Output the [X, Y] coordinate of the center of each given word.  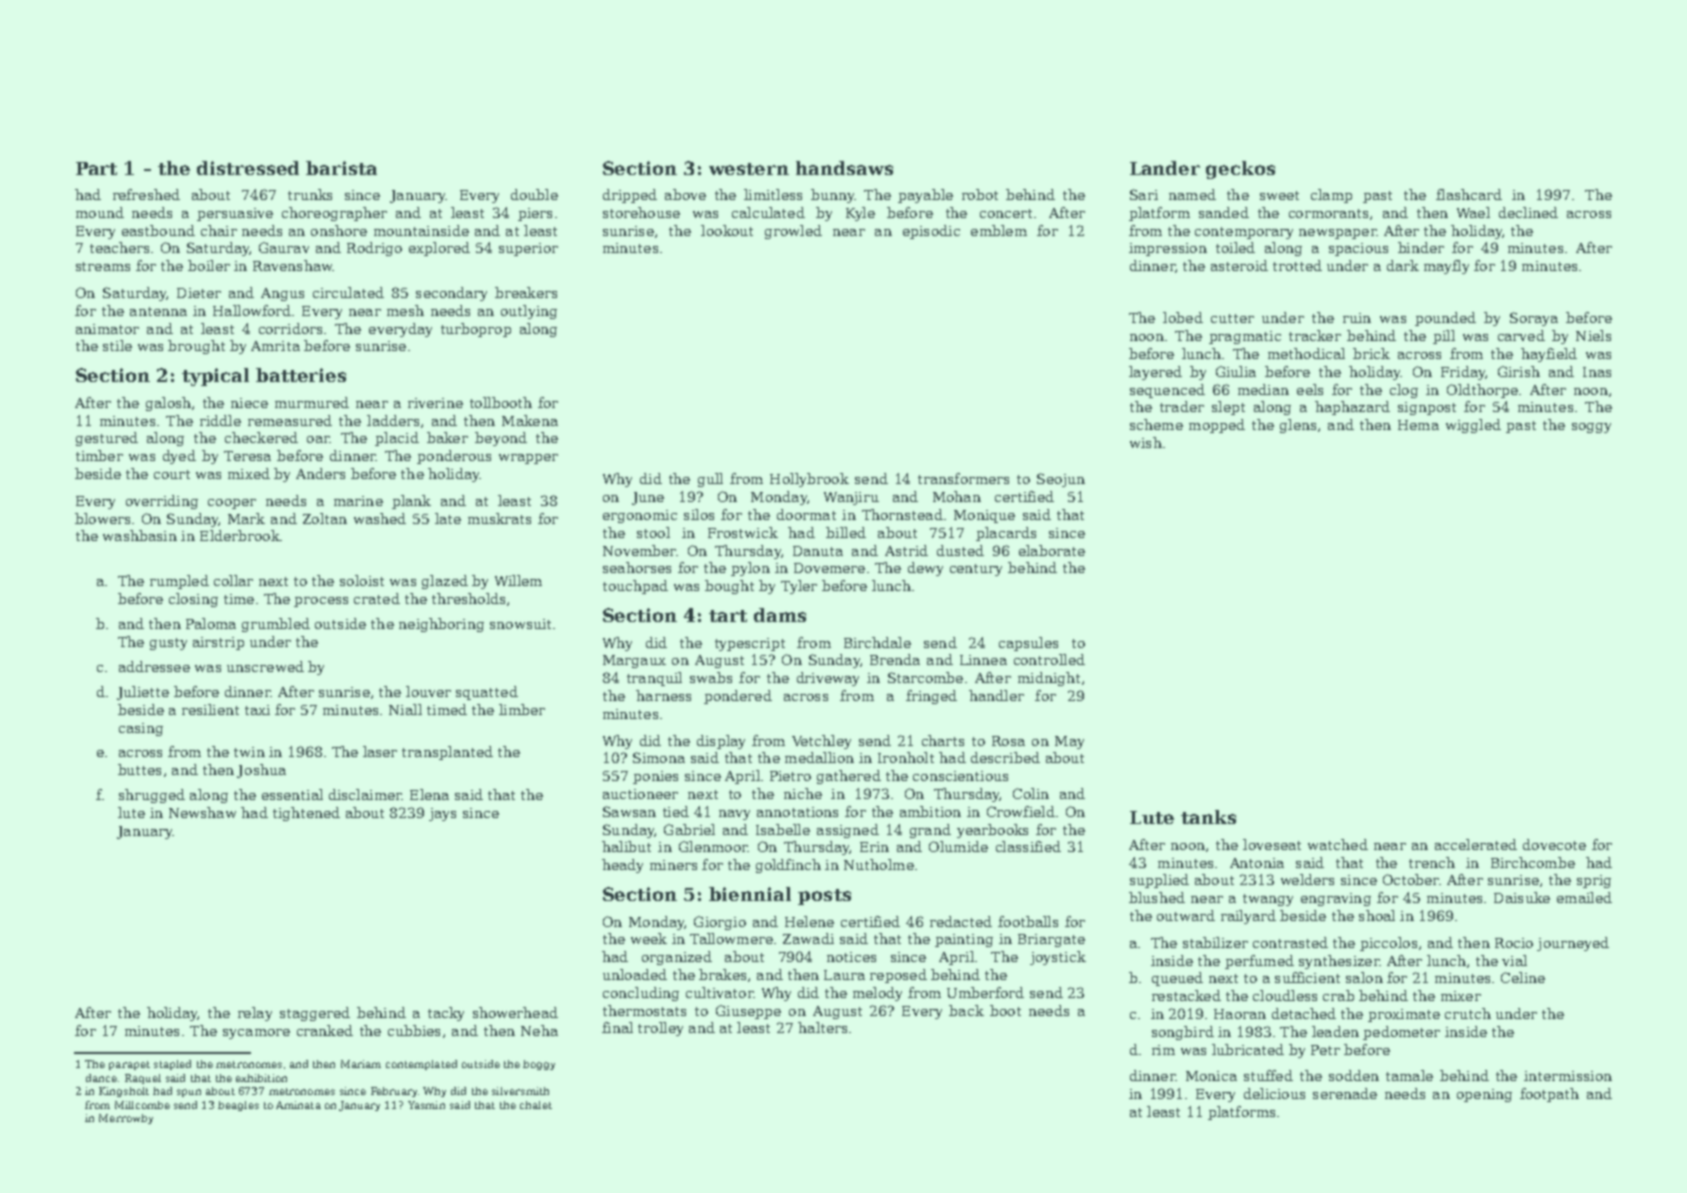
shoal [1377, 915]
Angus [282, 294]
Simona [659, 757]
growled [793, 232]
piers [535, 214]
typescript [750, 644]
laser [380, 751]
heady [622, 866]
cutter [1232, 318]
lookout [727, 230]
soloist [362, 580]
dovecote [1554, 844]
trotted [1297, 265]
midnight [1049, 679]
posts [824, 897]
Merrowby [126, 1119]
